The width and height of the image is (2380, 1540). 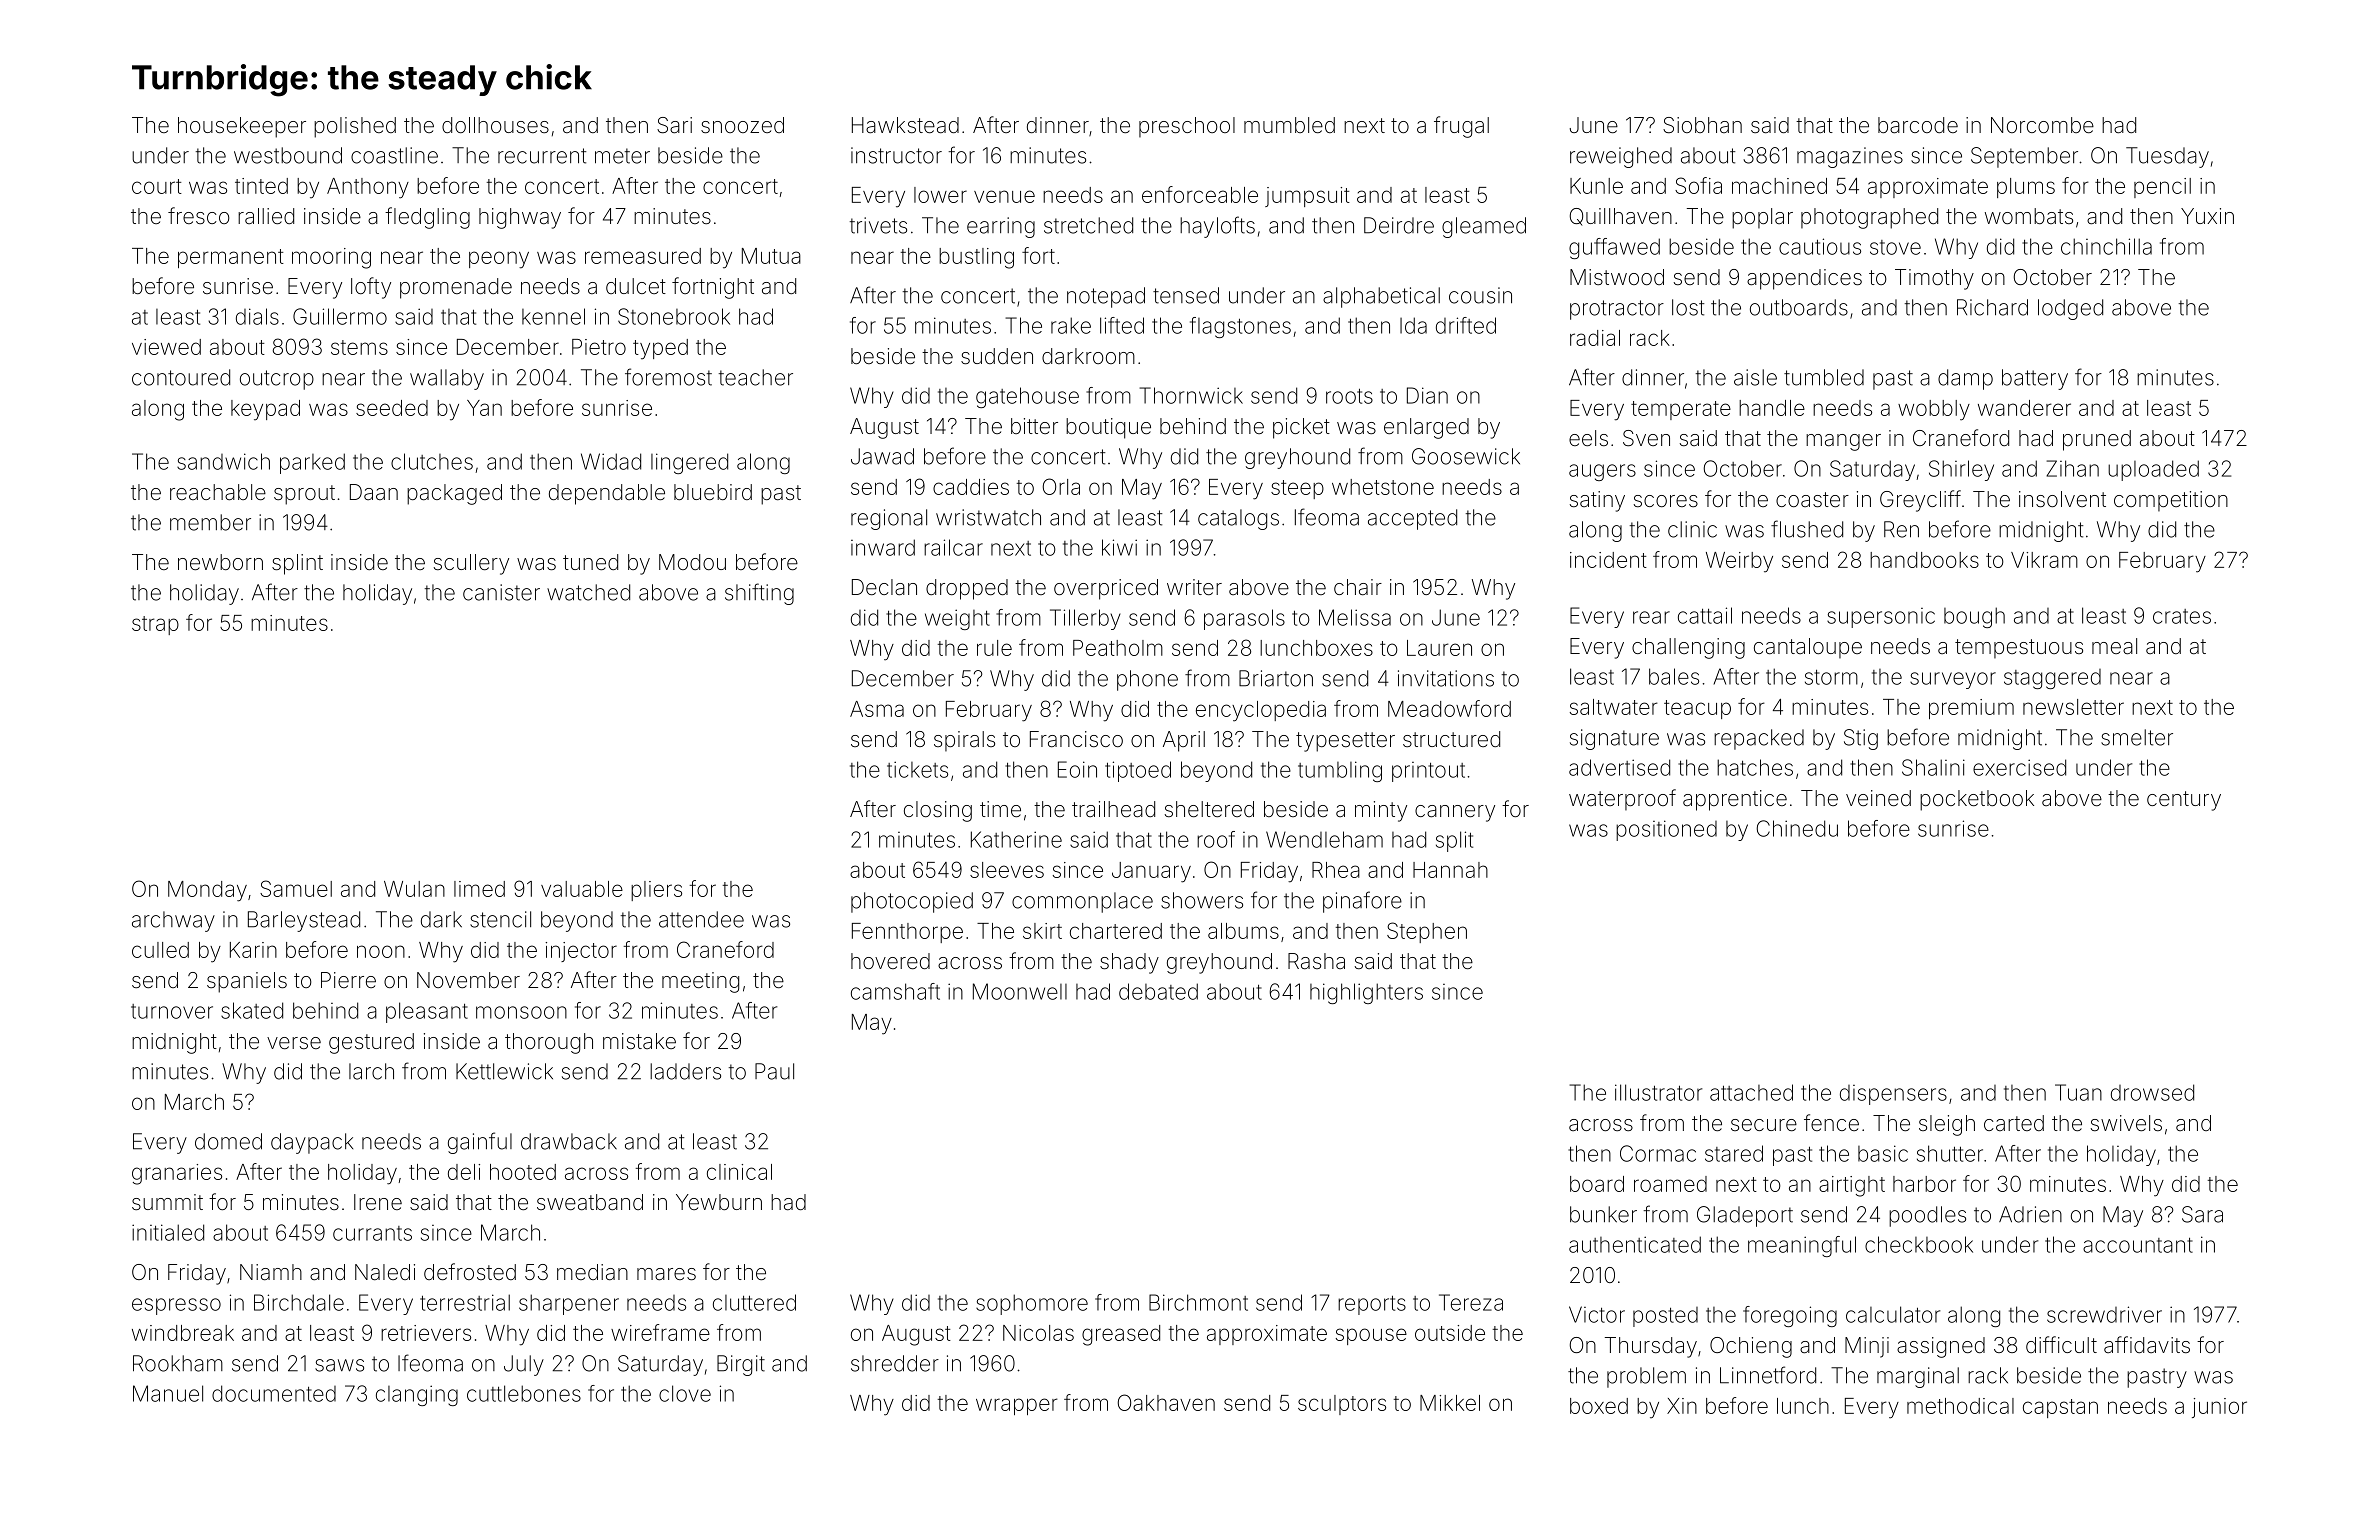 I want to click on Stephen, so click(x=1427, y=932).
